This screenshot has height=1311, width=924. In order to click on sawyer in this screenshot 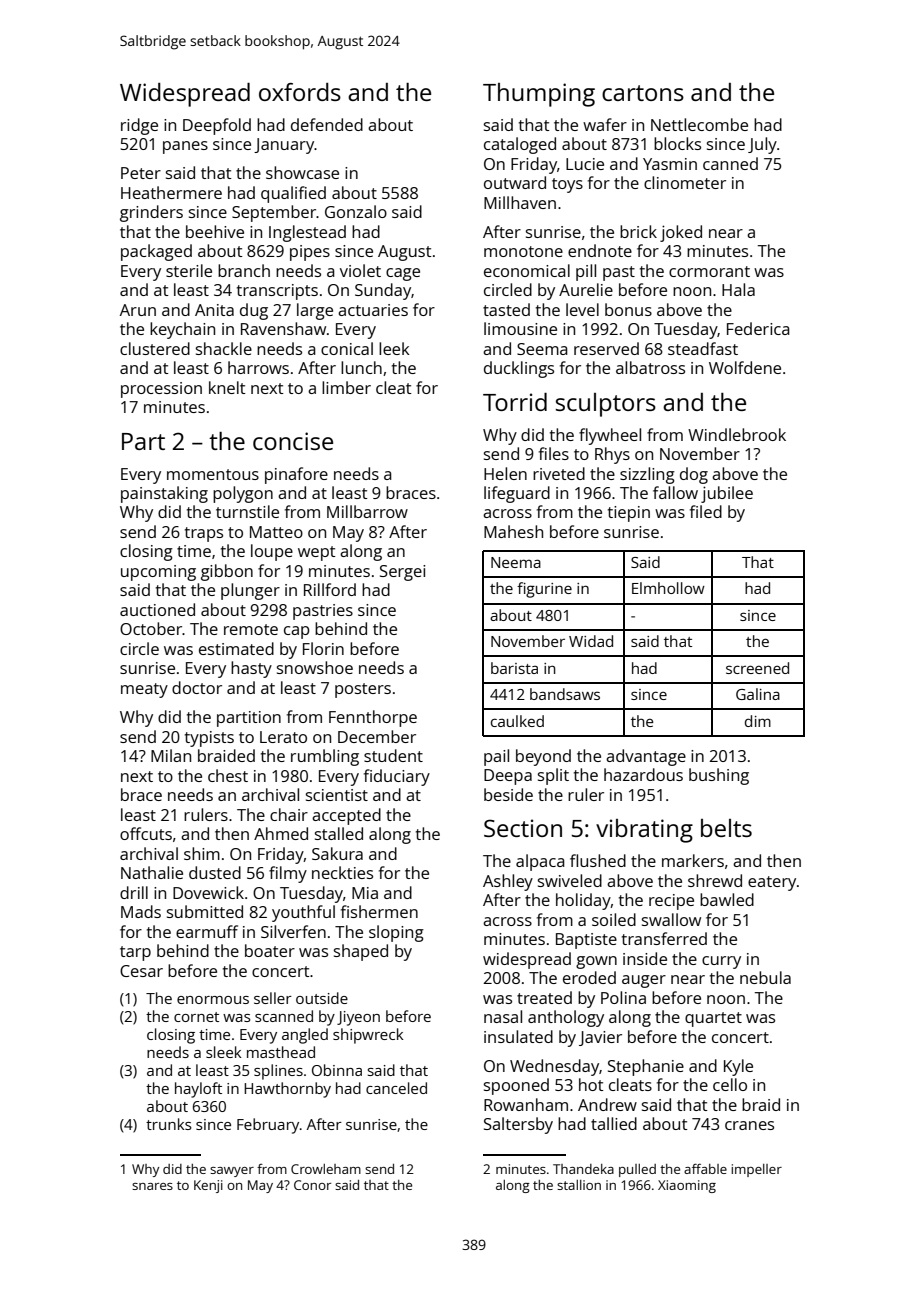, I will do `click(232, 1172)`.
